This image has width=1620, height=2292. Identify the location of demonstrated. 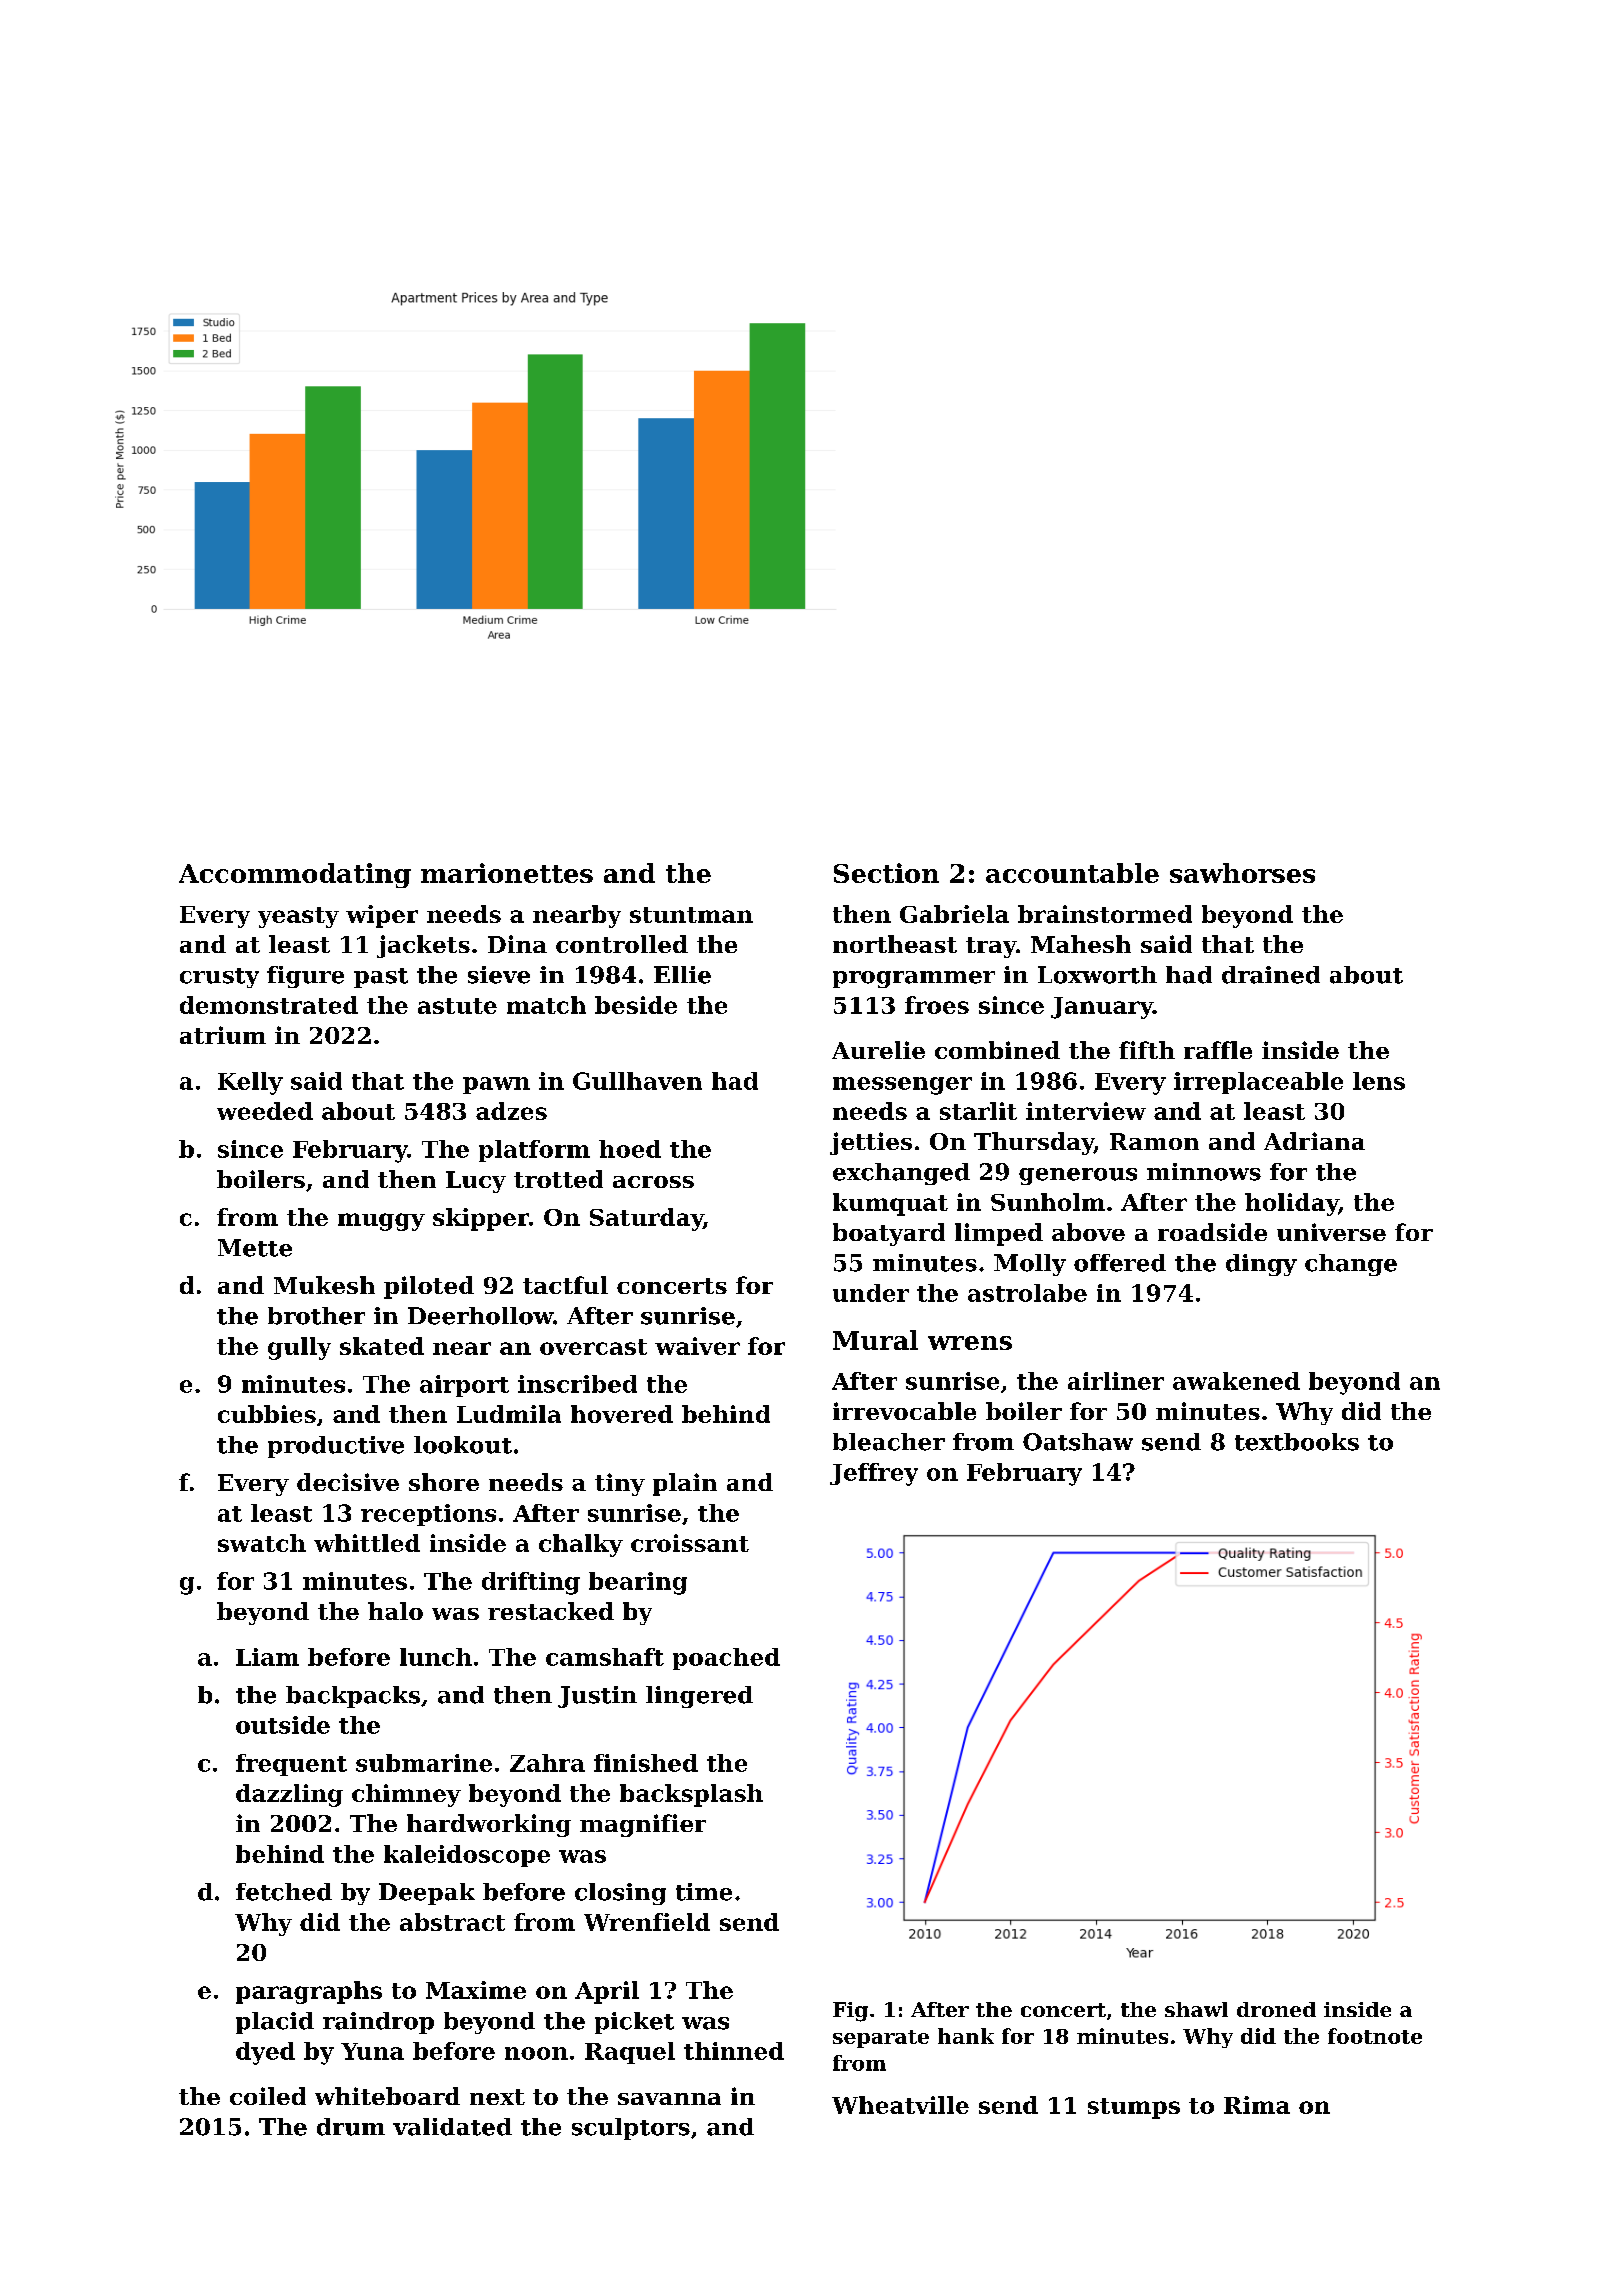
(269, 1005).
